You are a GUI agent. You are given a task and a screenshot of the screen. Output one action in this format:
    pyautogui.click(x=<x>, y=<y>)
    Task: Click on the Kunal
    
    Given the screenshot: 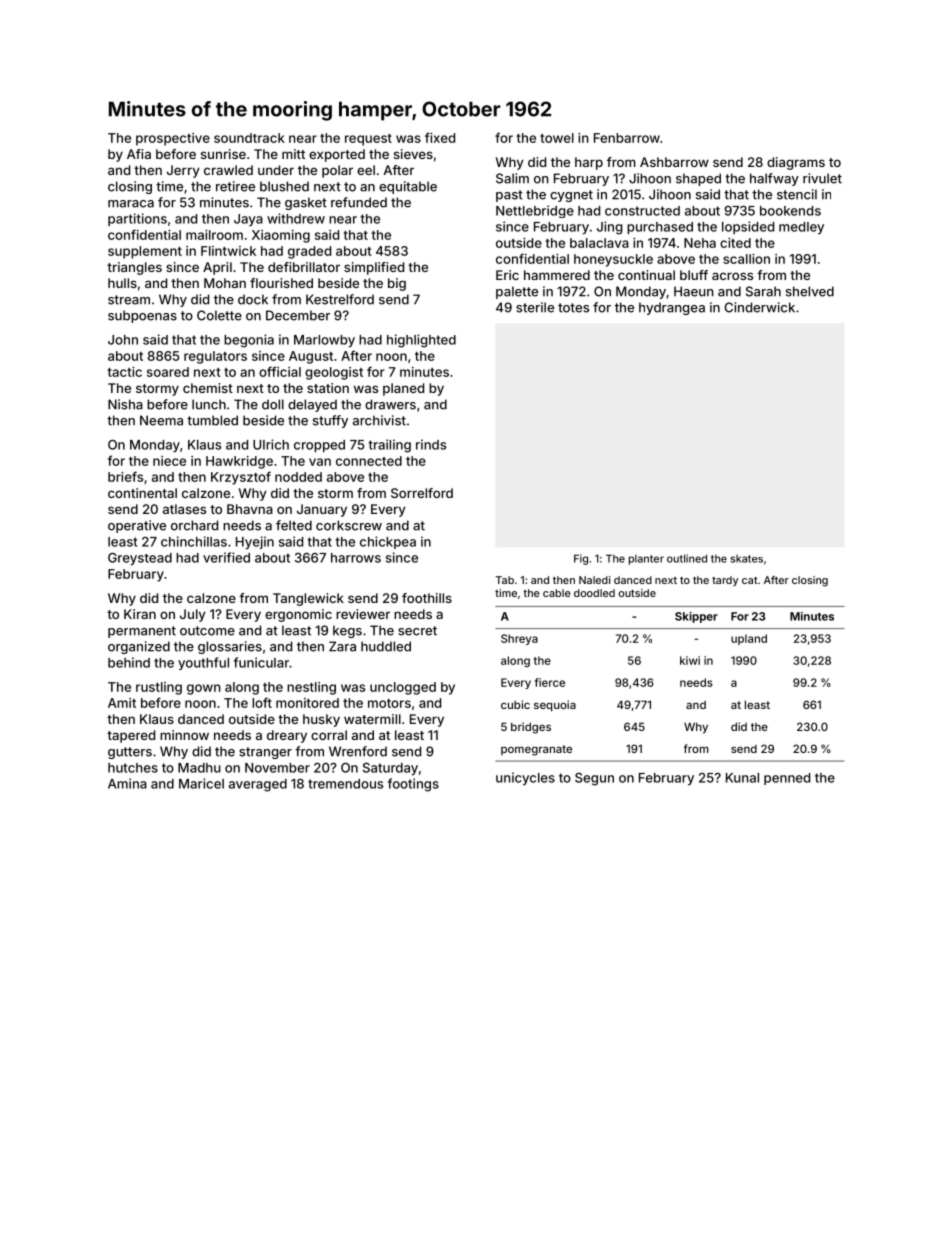 What is the action you would take?
    pyautogui.click(x=742, y=778)
